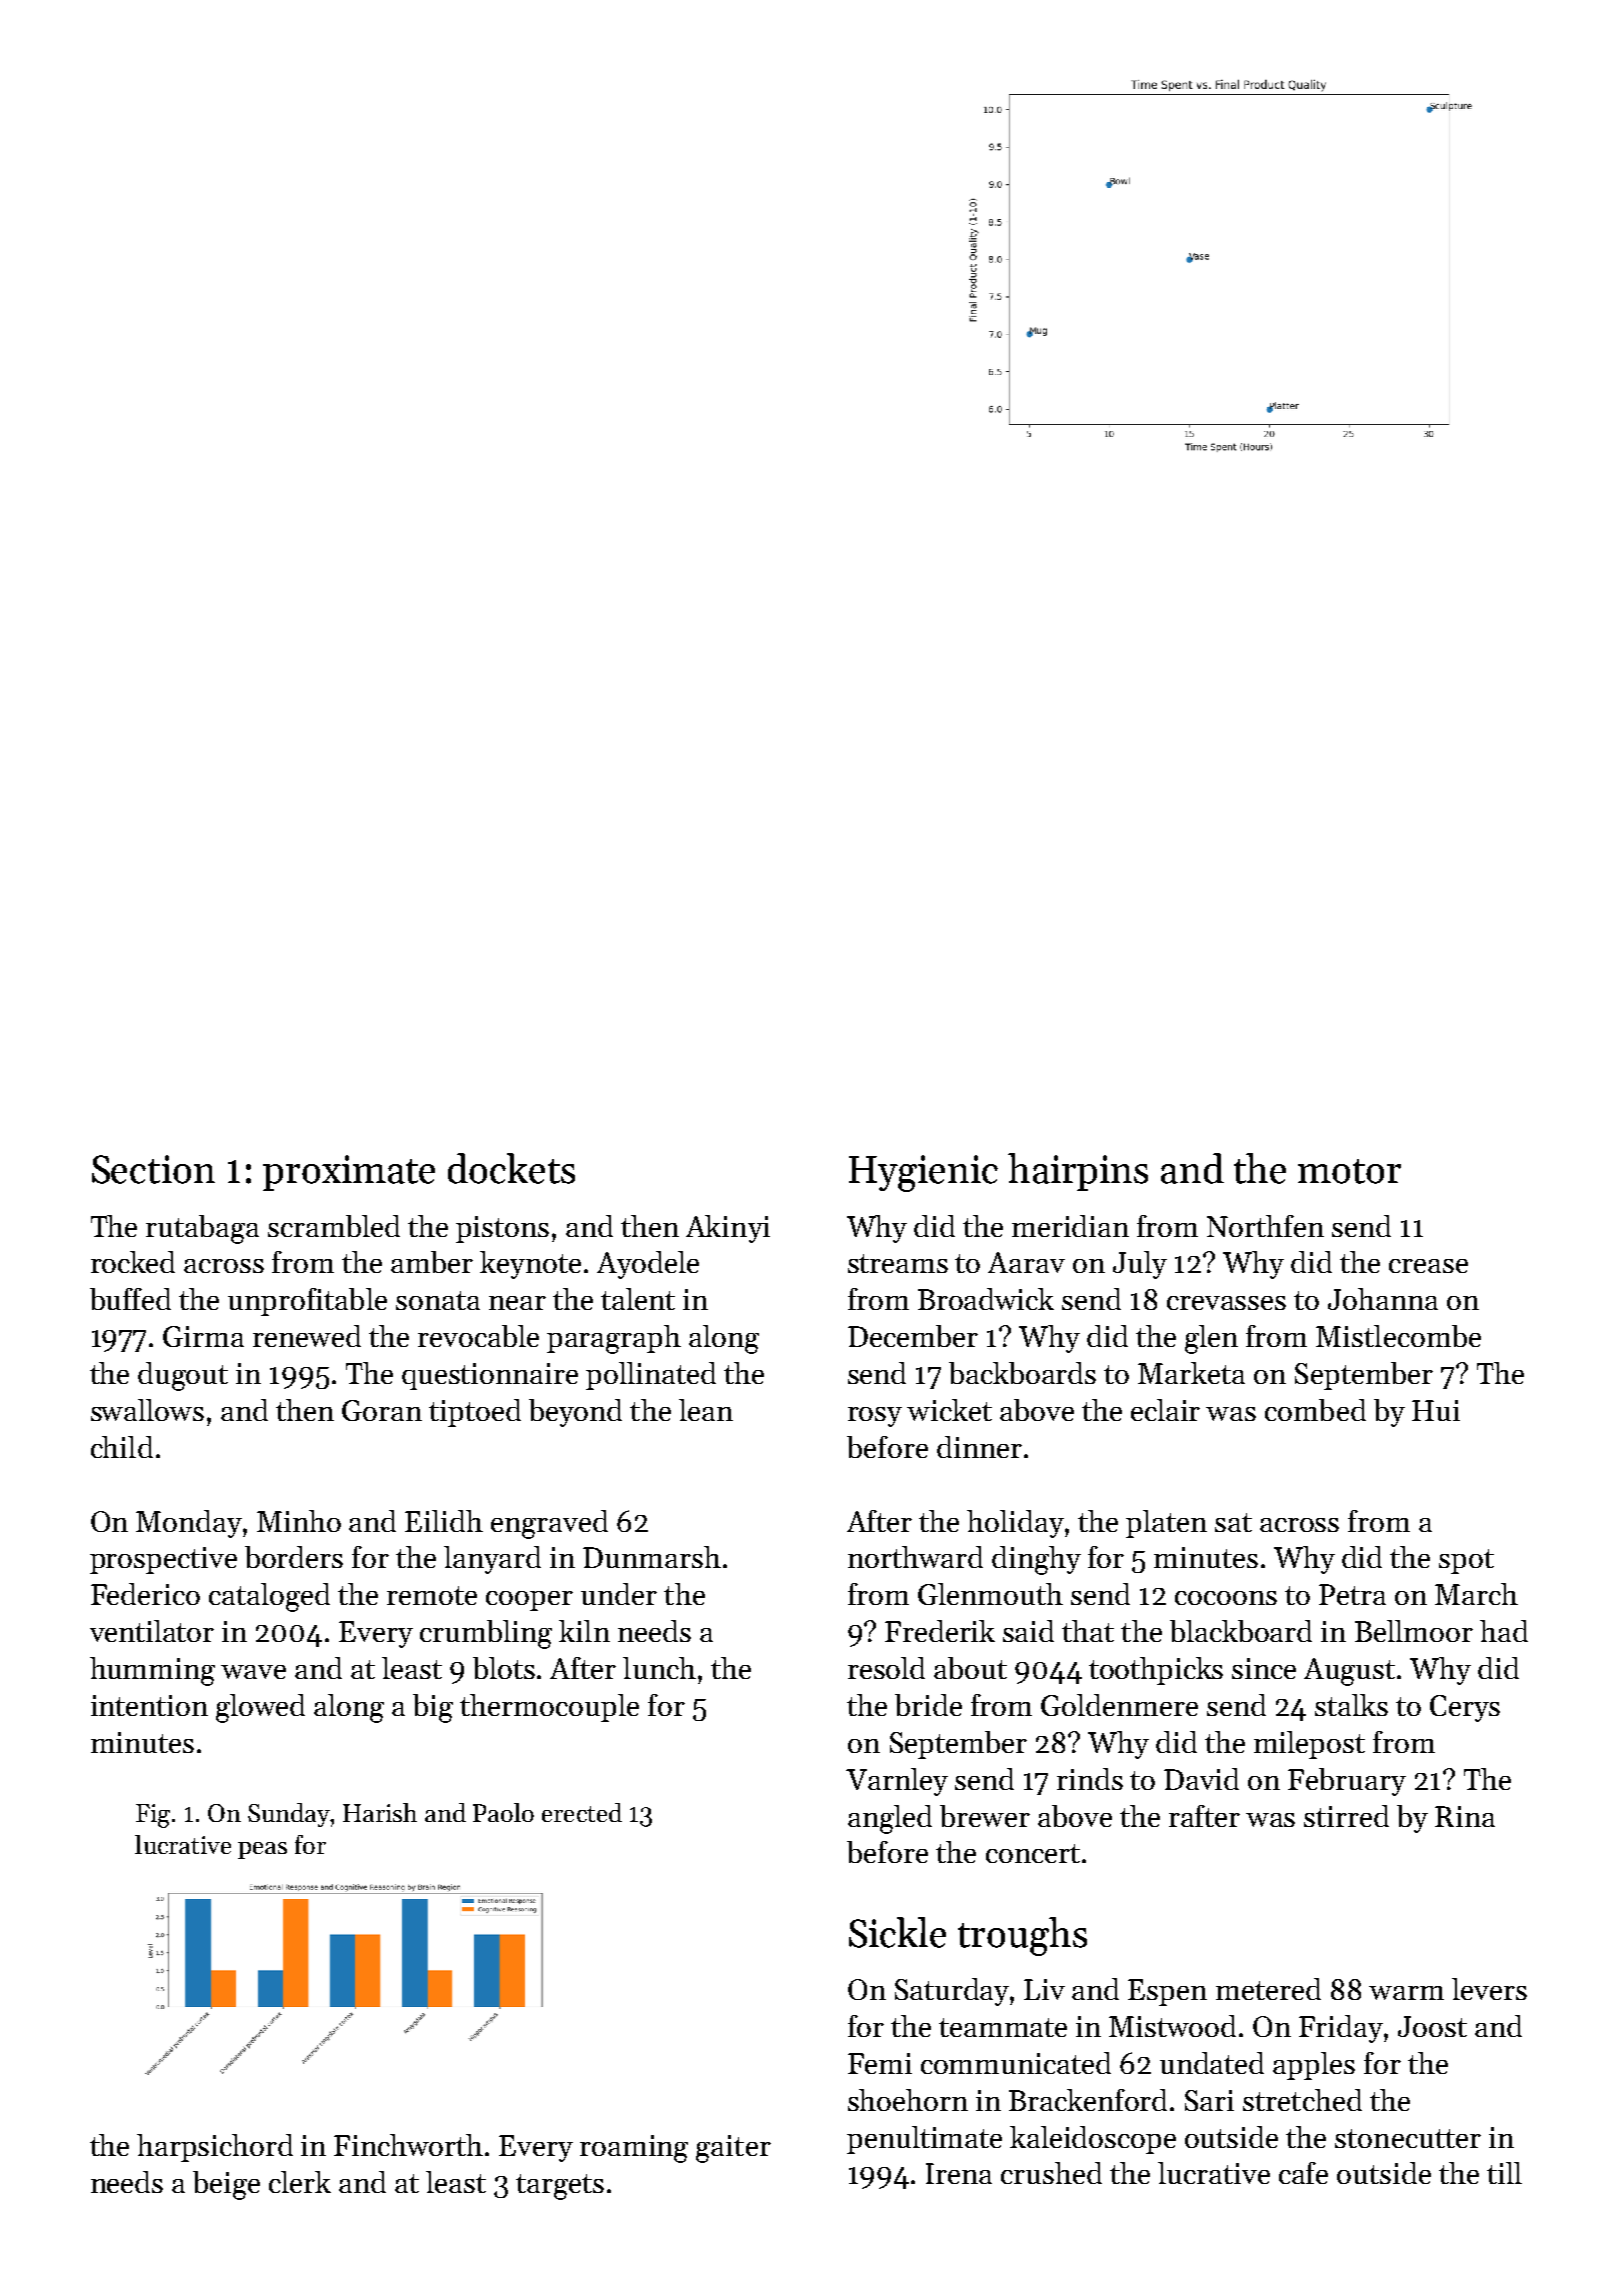  What do you see at coordinates (706, 1410) in the screenshot?
I see `lean` at bounding box center [706, 1410].
